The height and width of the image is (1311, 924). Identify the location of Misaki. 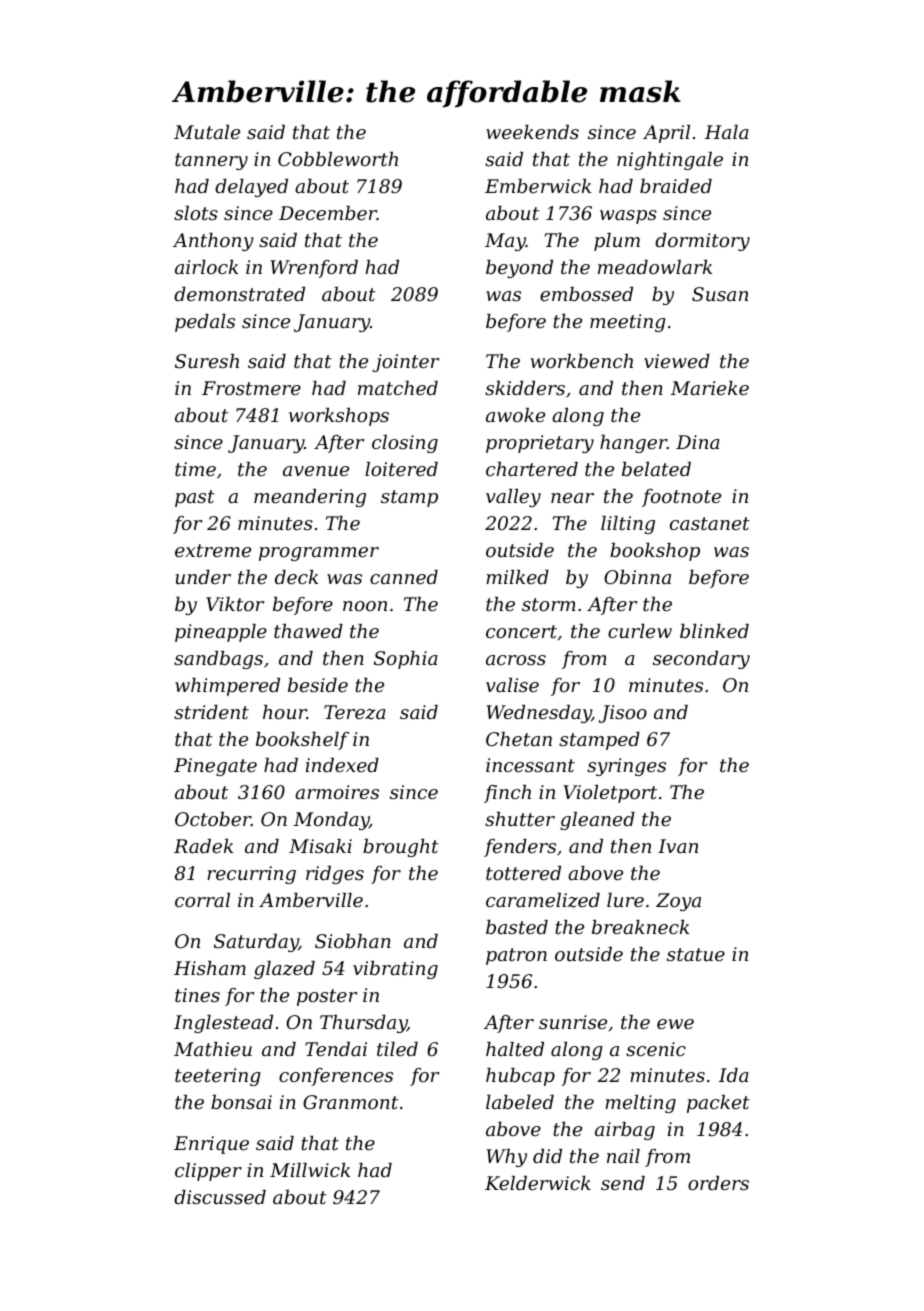
(320, 846).
